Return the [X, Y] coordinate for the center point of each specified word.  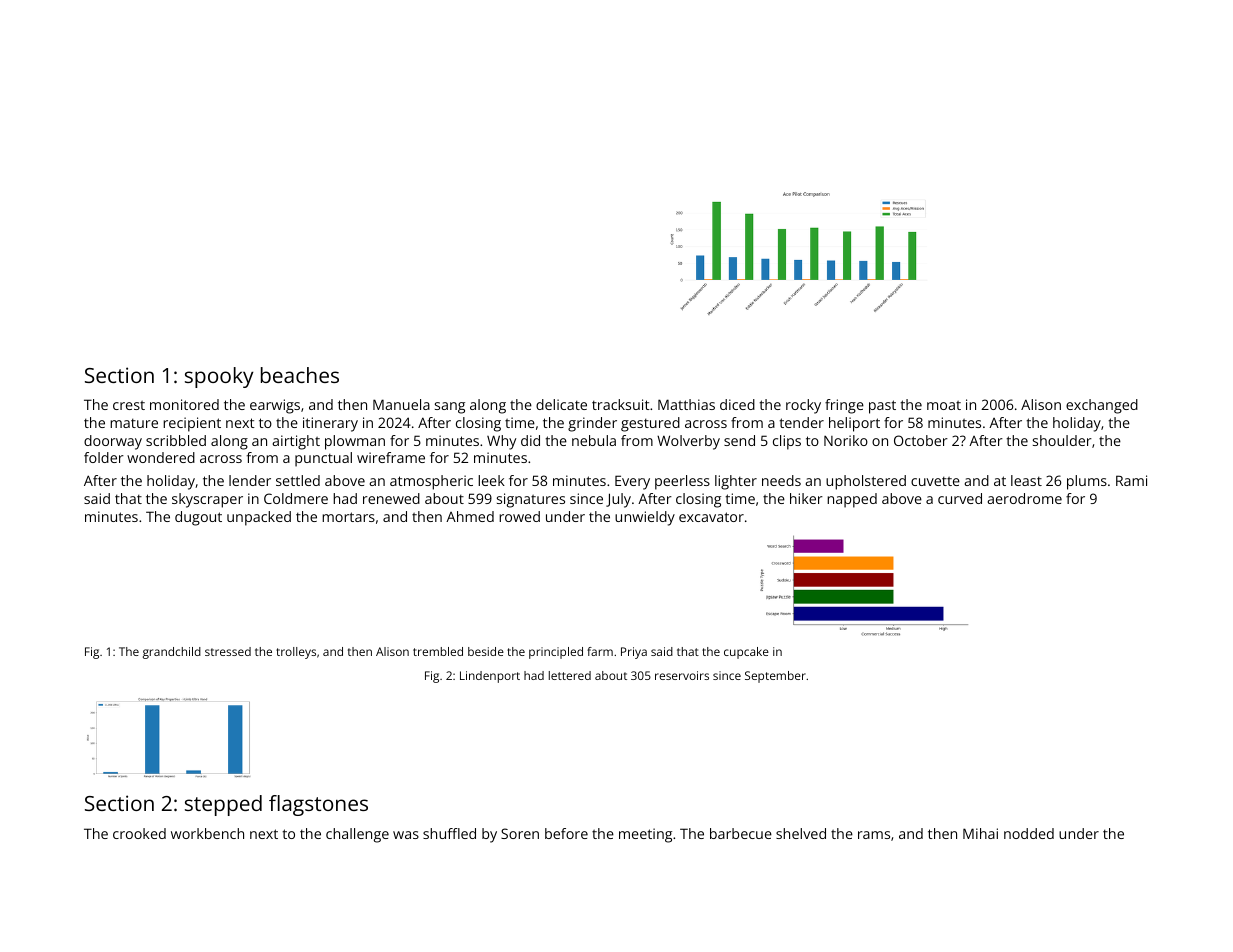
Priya [634, 653]
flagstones [318, 805]
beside [486, 651]
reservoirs [682, 675]
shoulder [1062, 440]
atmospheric [431, 482]
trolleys [296, 653]
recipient [192, 424]
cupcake [746, 653]
